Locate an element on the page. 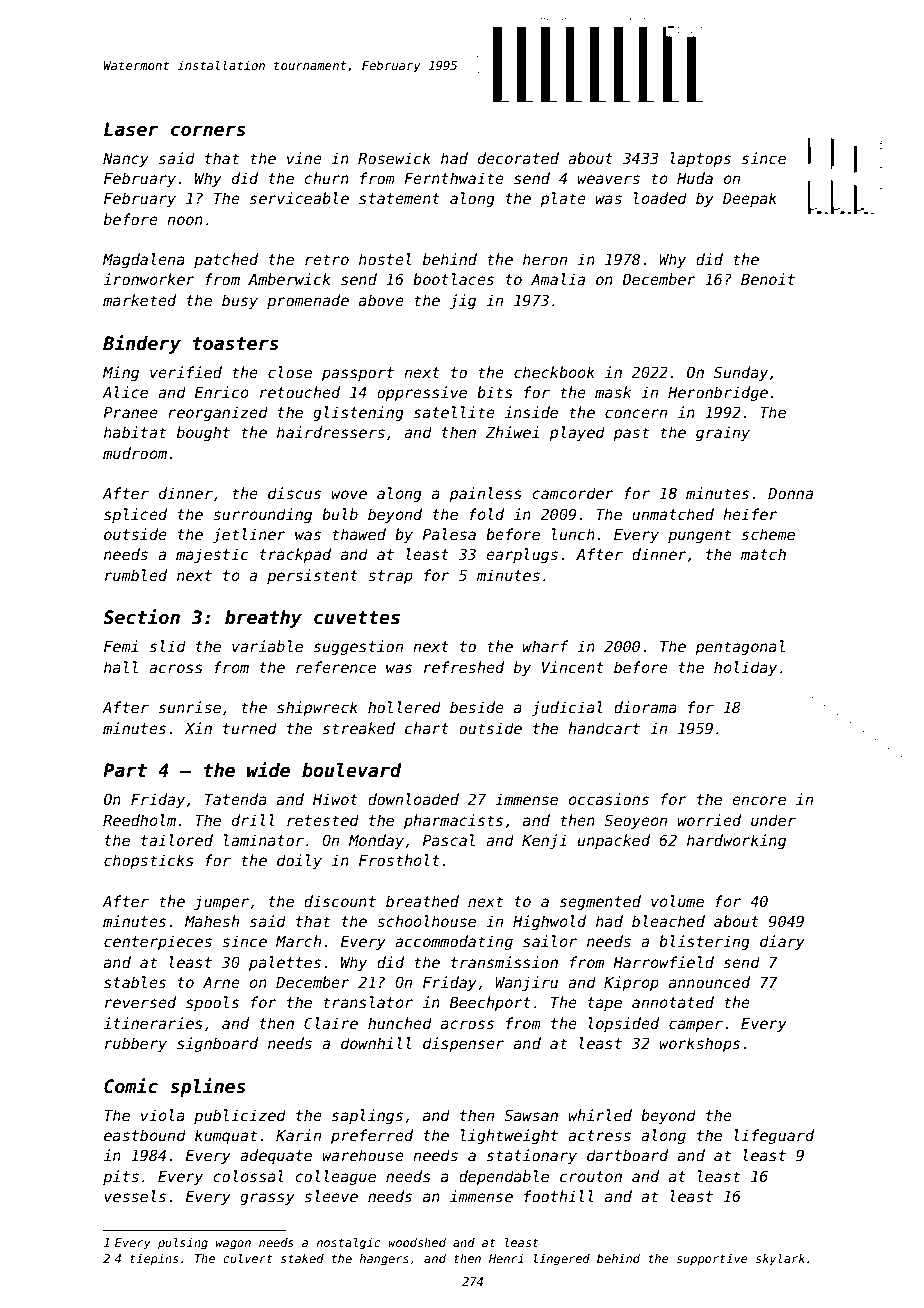  laptops is located at coordinates (701, 159).
